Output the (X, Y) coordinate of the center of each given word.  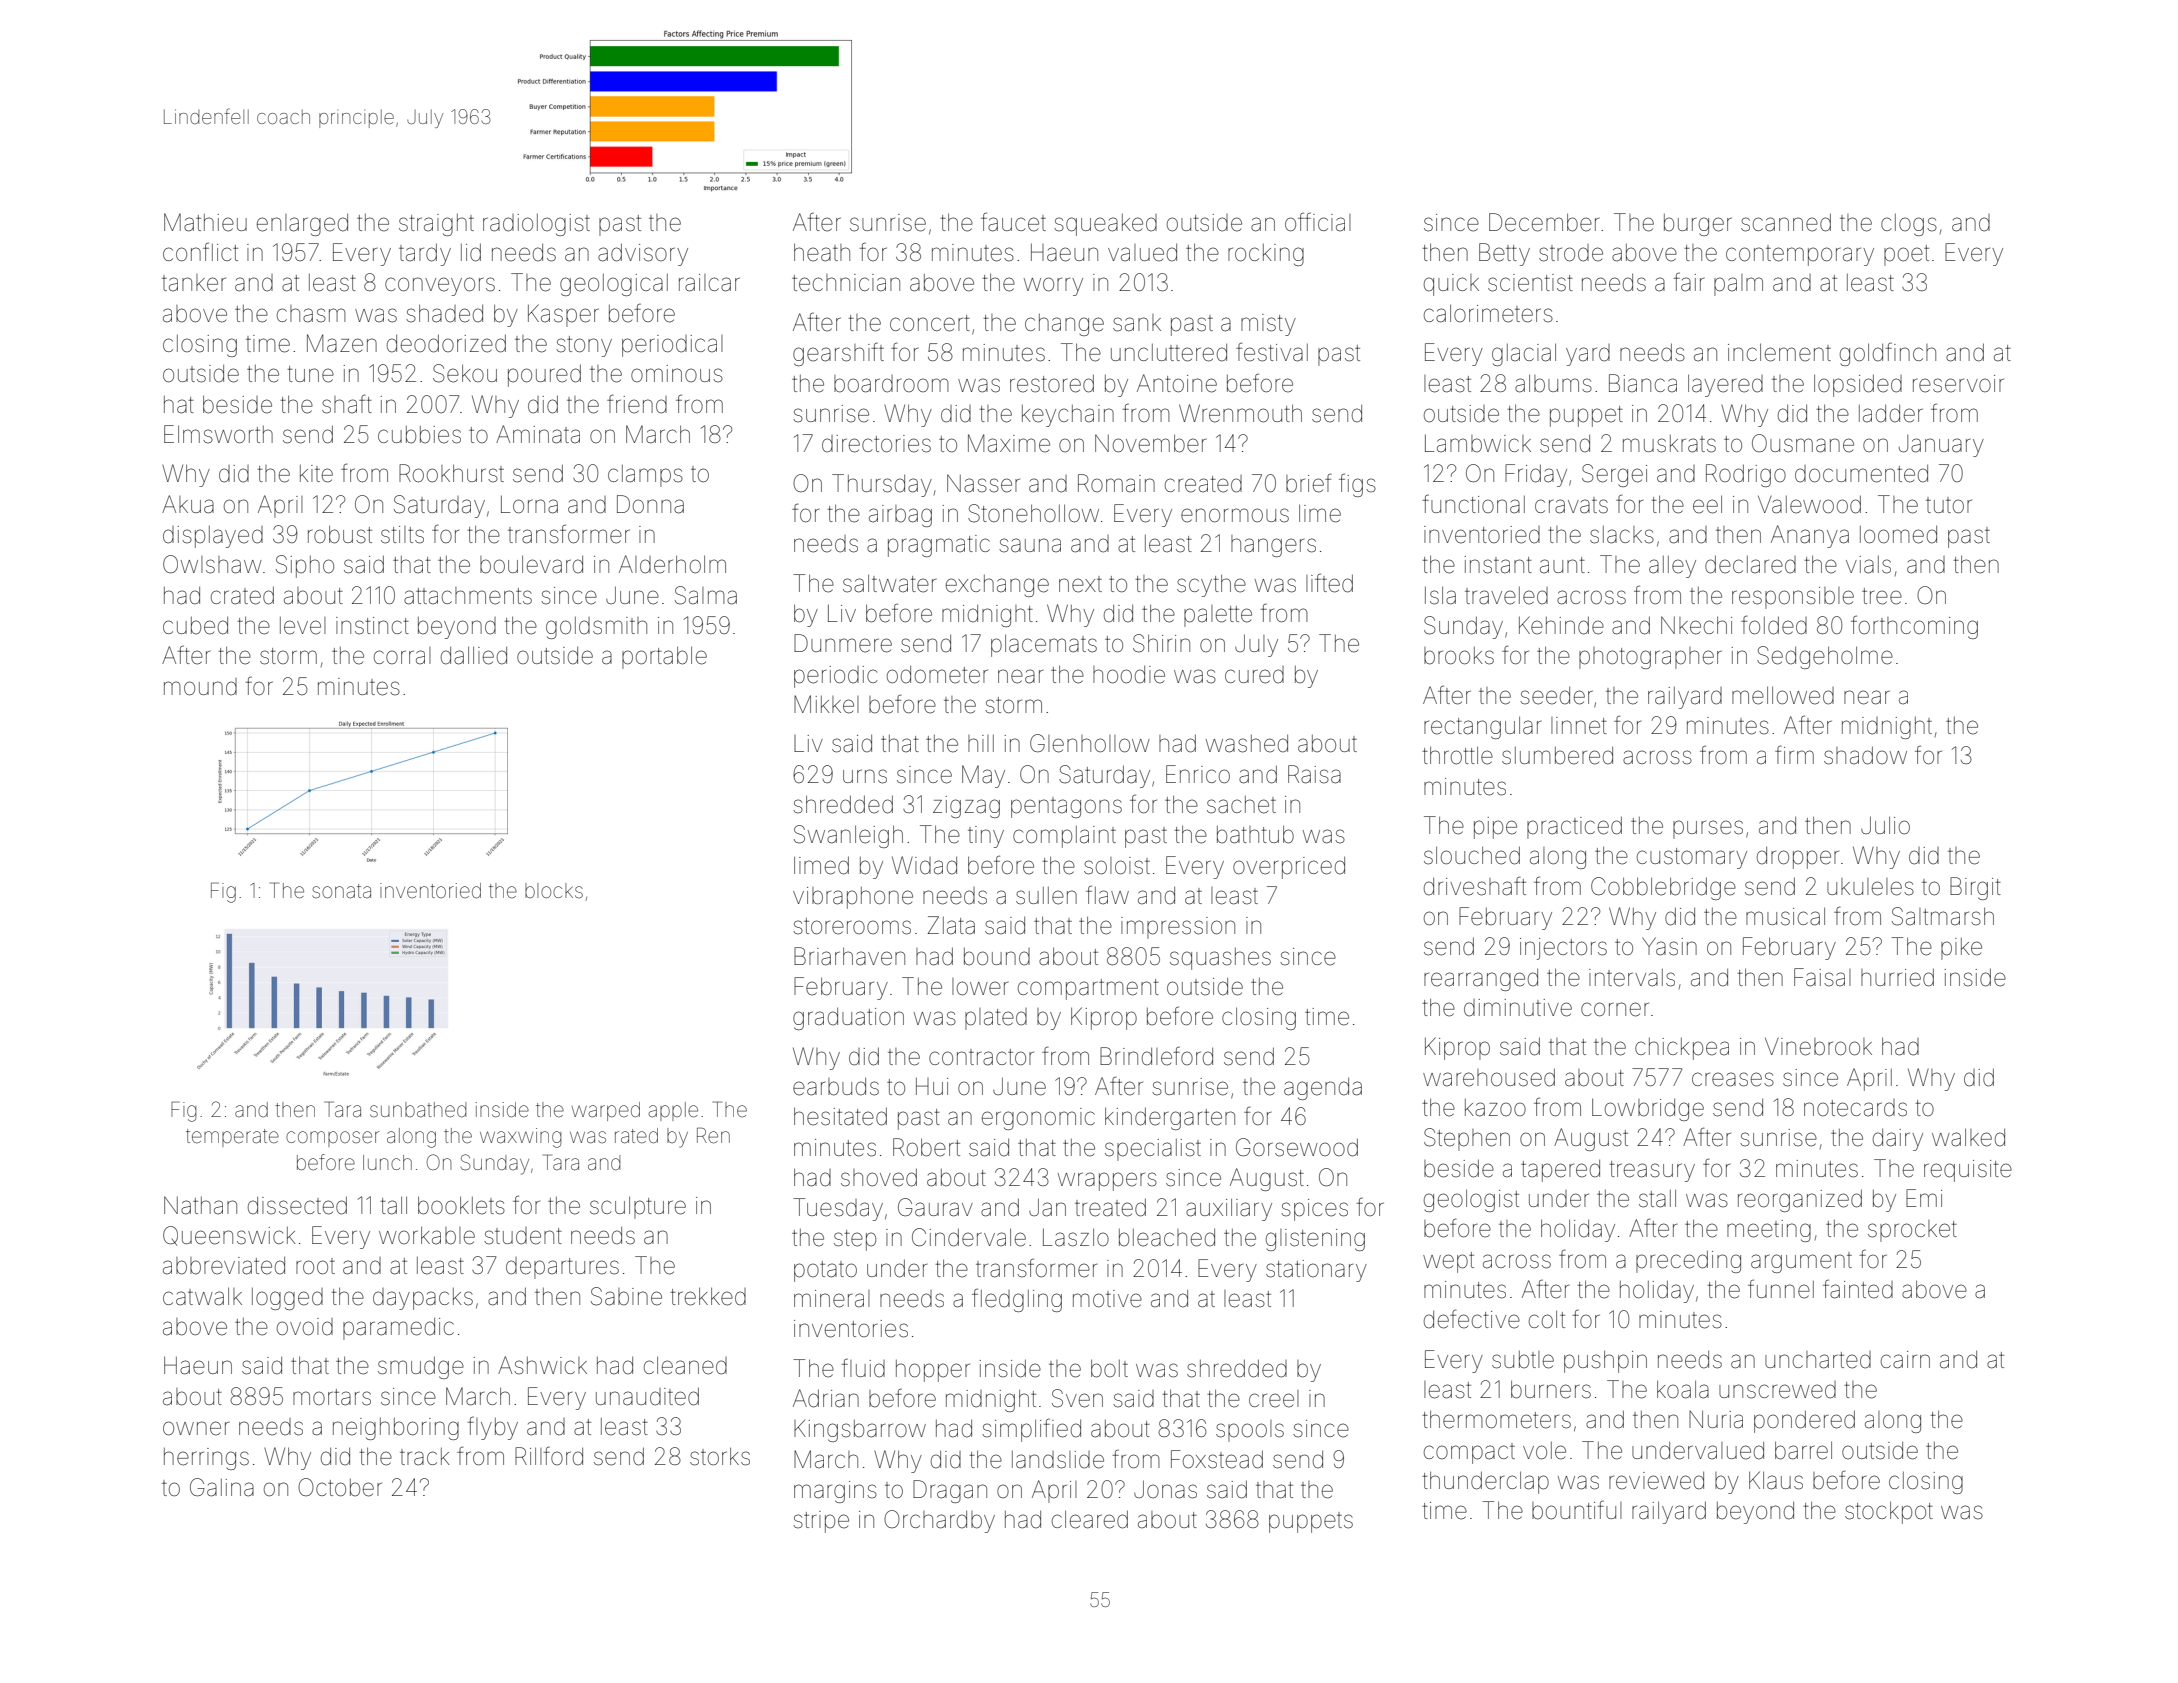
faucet (1013, 222)
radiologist (536, 225)
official (1318, 222)
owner (196, 1428)
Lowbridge (1648, 1109)
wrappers (1107, 1181)
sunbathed (418, 1109)
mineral (832, 1299)
